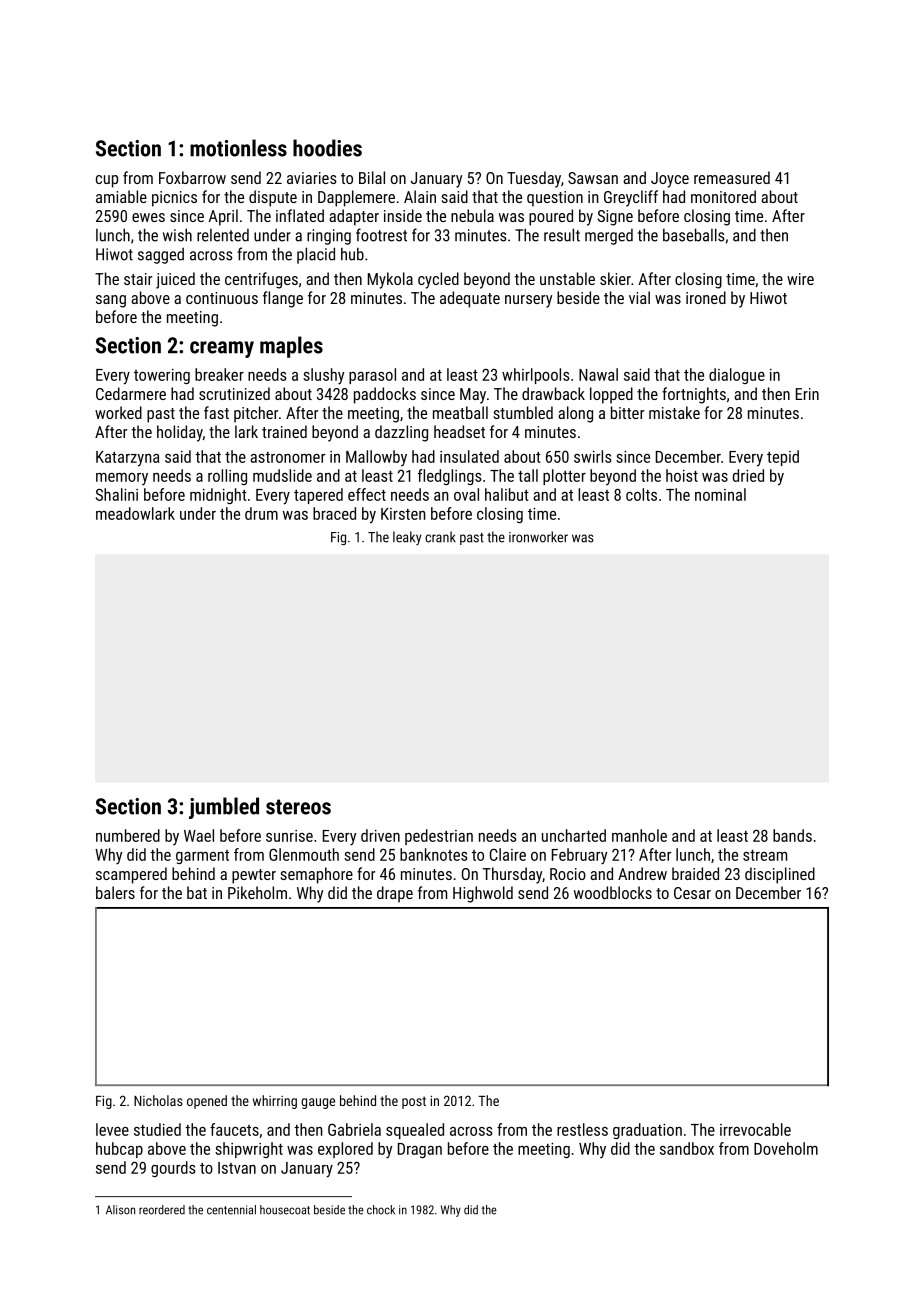  Describe the element at coordinates (720, 494) in the page. I see `nominal` at that location.
